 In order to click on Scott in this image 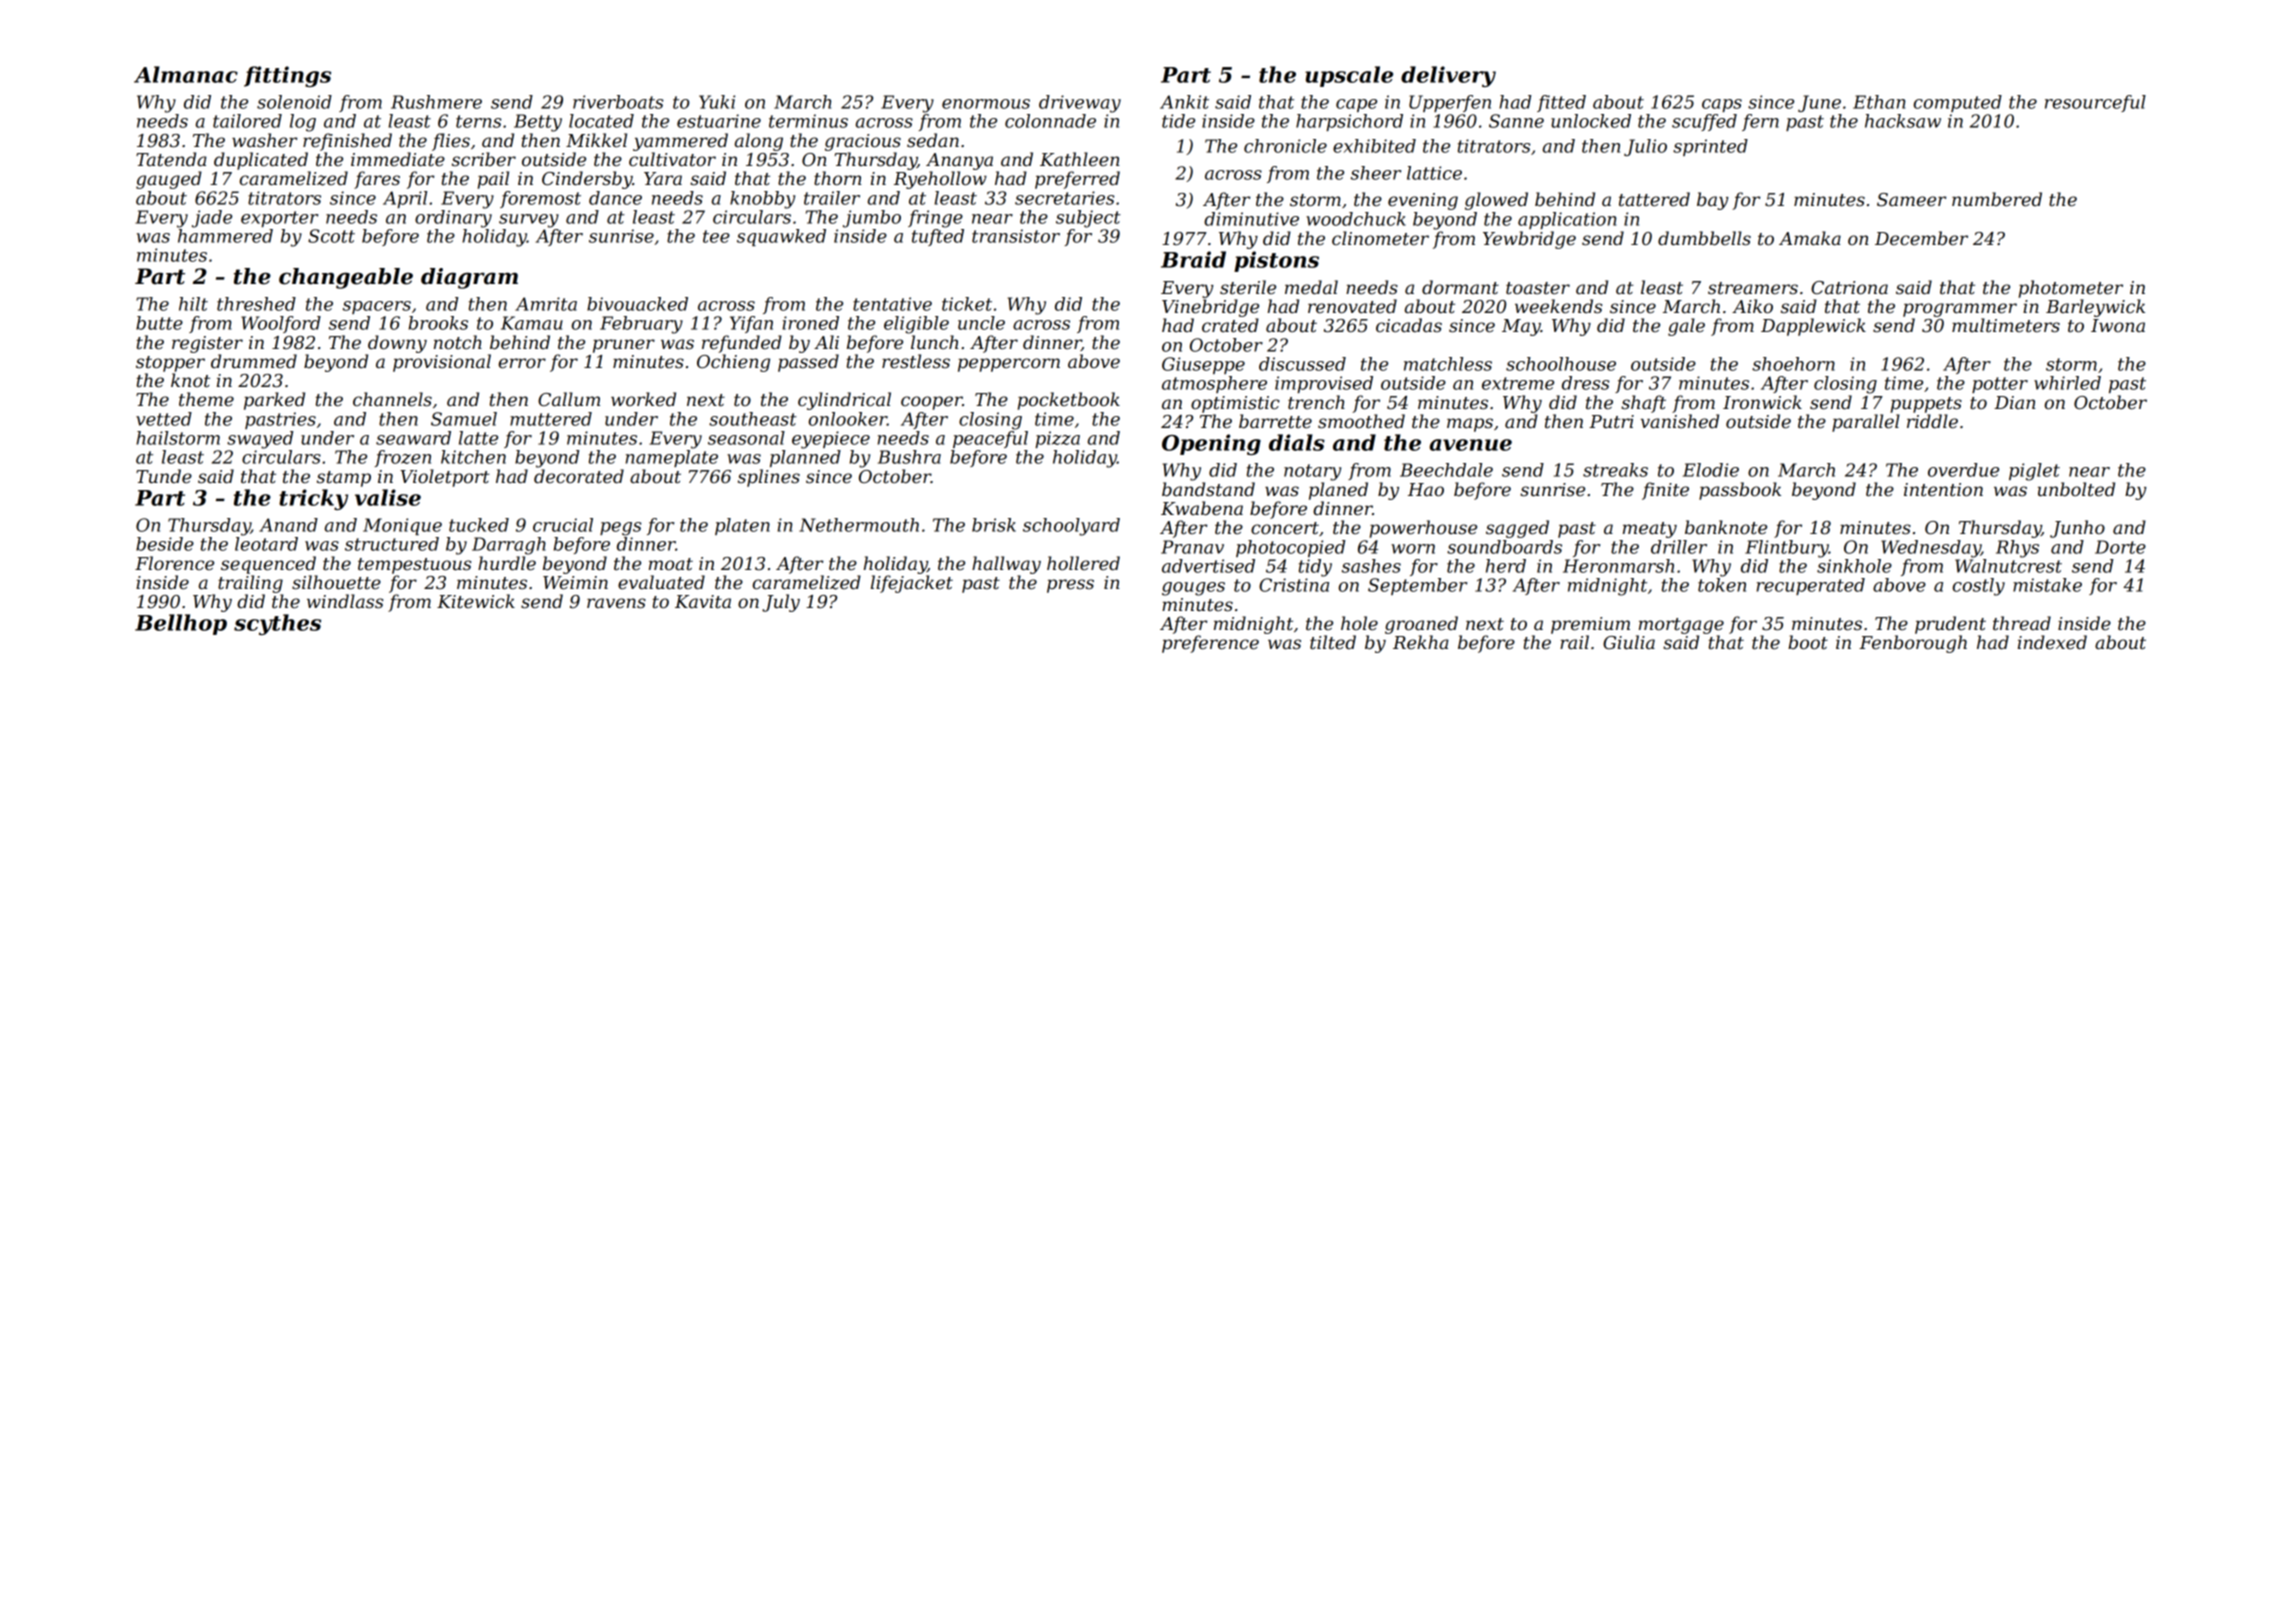, I will do `click(331, 236)`.
